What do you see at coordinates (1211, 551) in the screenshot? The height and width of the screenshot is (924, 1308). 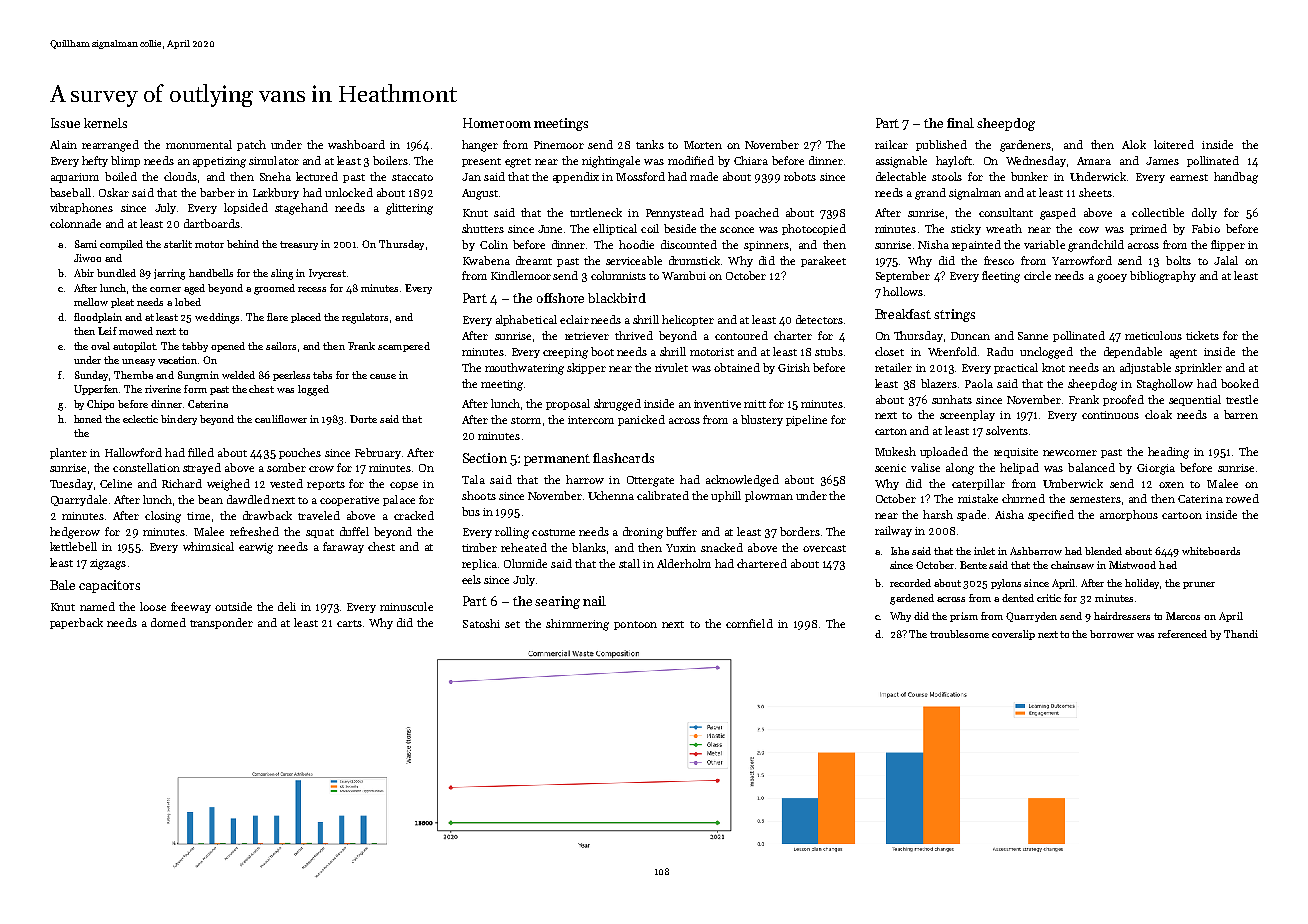 I see `whiteboards` at bounding box center [1211, 551].
